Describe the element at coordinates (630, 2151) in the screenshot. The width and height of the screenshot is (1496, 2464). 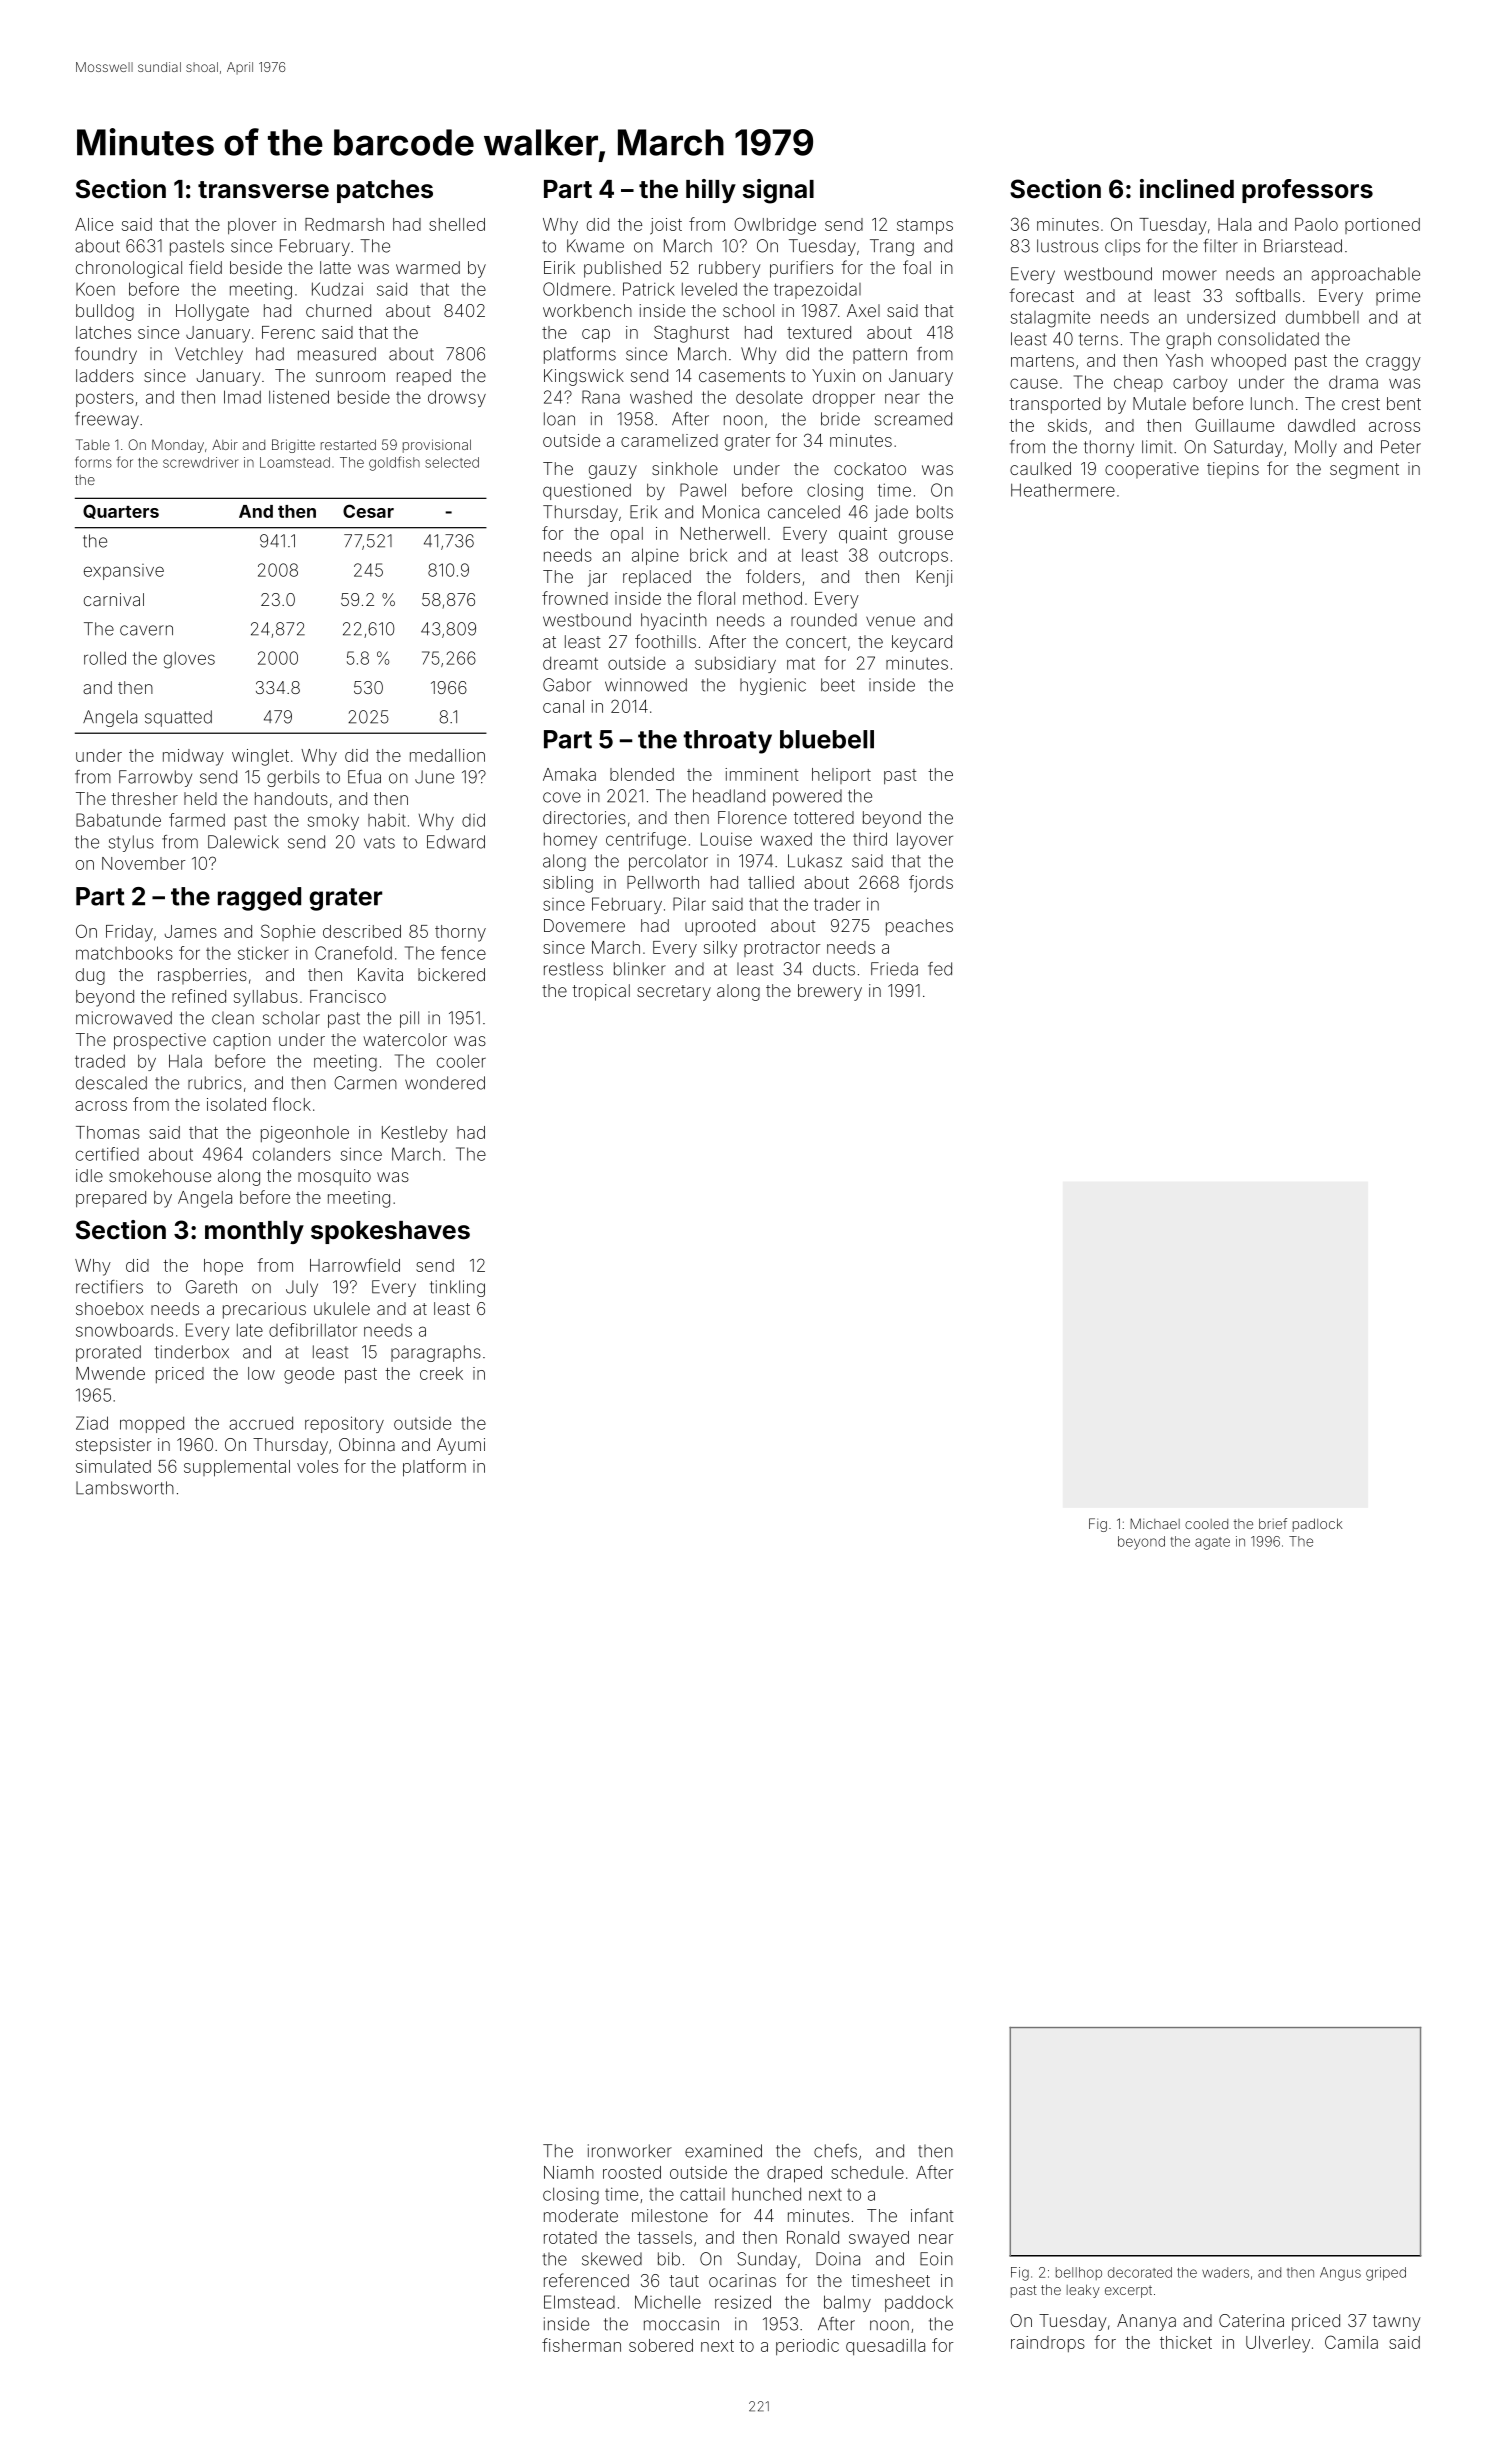
I see `ironworker` at that location.
